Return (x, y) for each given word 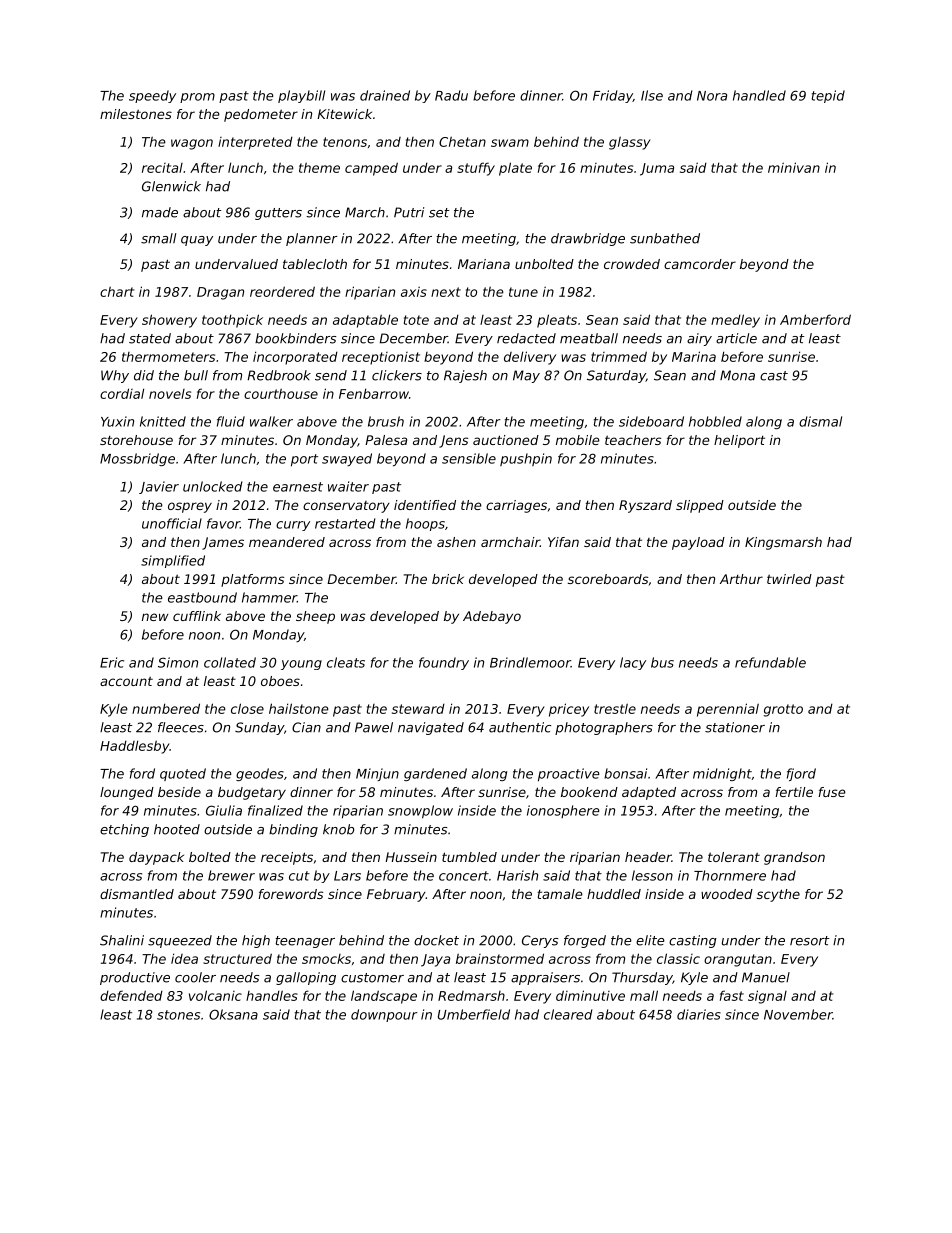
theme (319, 167)
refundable (770, 662)
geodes (260, 774)
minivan (794, 167)
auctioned (506, 440)
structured (237, 958)
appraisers (545, 978)
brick (448, 579)
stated (150, 338)
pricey (569, 710)
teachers (633, 440)
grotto (783, 710)
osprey (190, 507)
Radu (451, 95)
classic (678, 958)
